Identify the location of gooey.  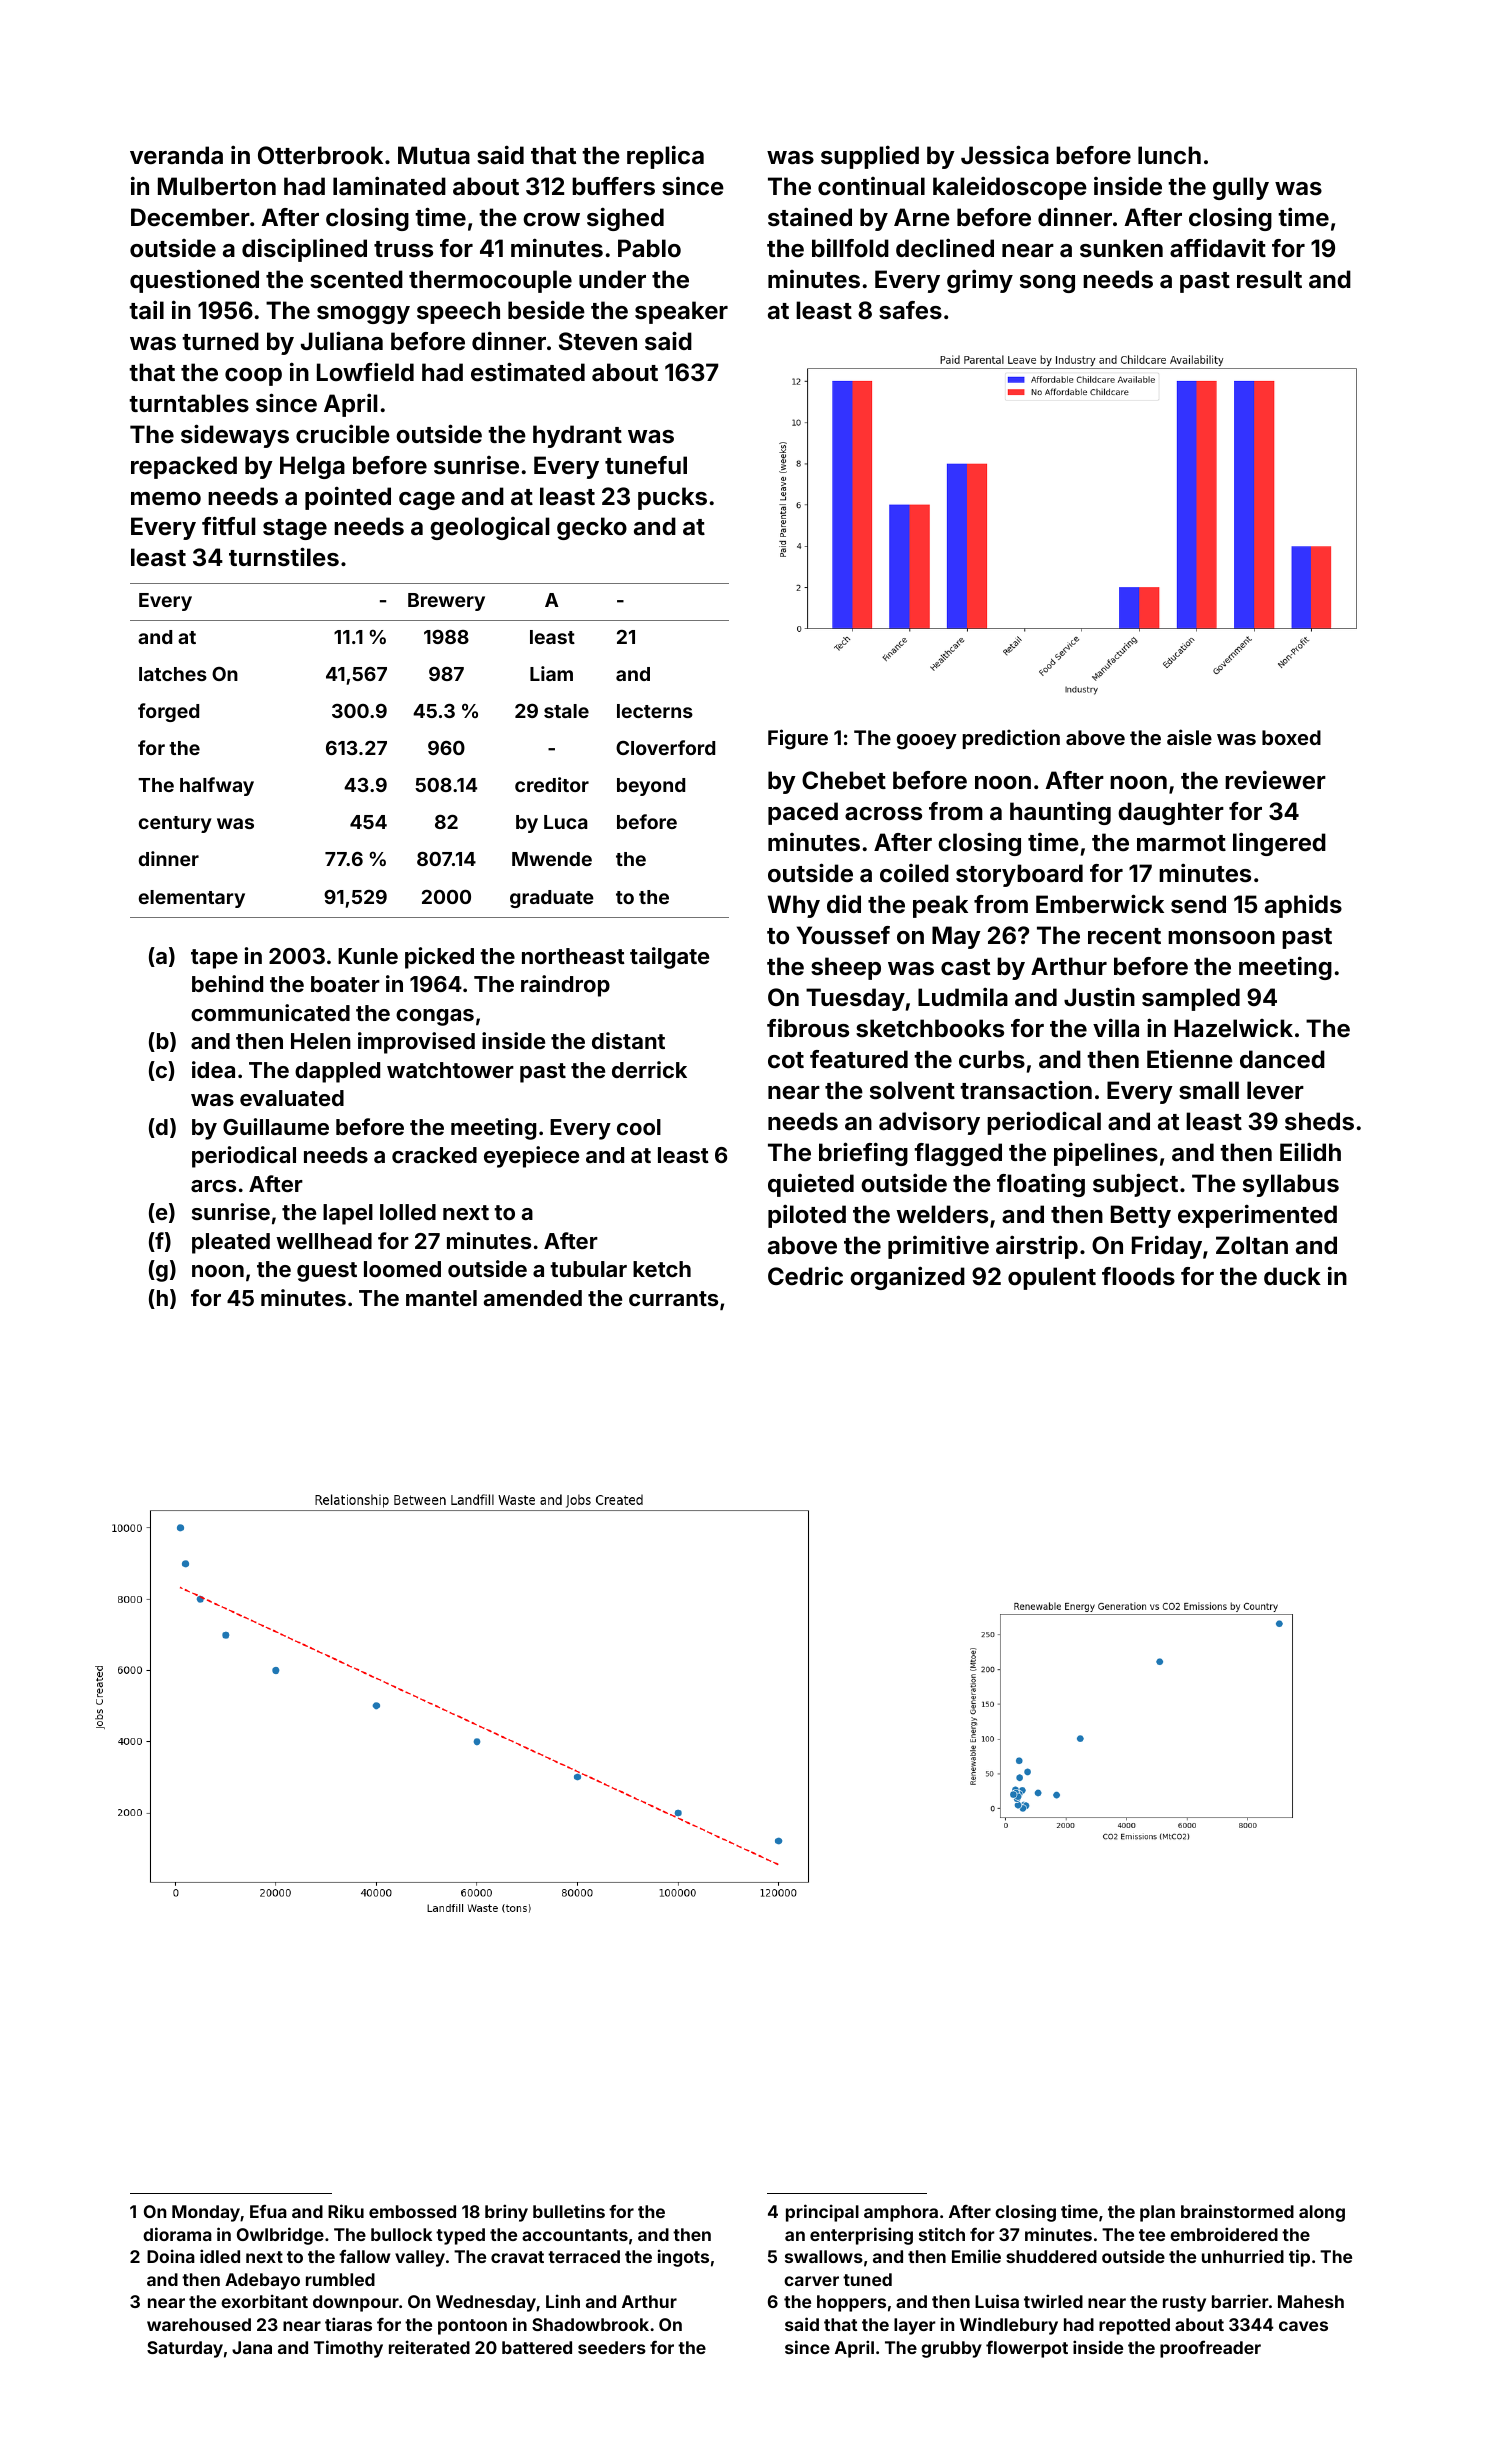
(927, 742).
